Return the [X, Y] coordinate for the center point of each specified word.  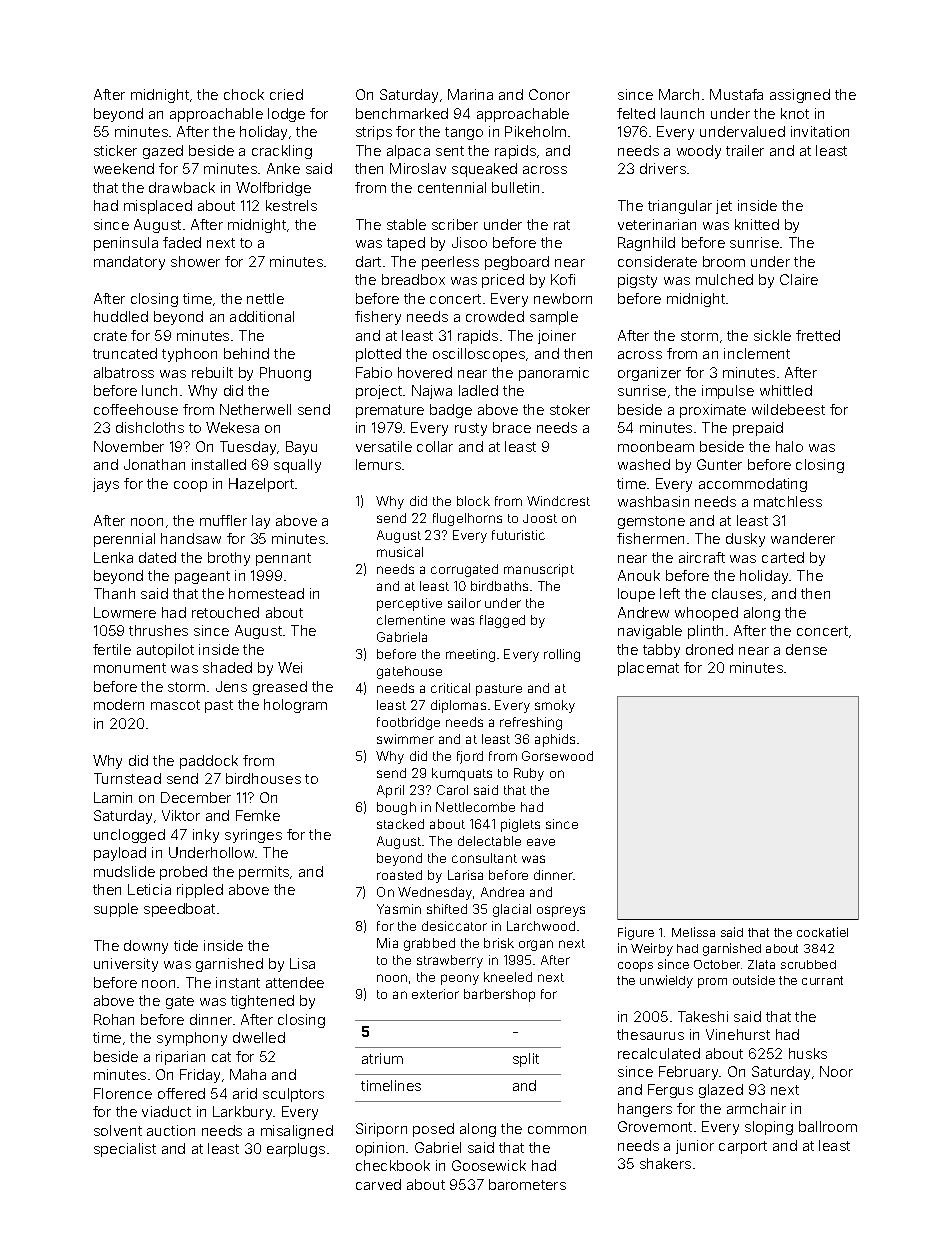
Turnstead [127, 778]
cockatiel [822, 932]
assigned [800, 96]
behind [246, 353]
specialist [125, 1150]
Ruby [529, 774]
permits [264, 873]
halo [789, 446]
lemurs [378, 464]
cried [286, 94]
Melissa [693, 932]
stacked [400, 824]
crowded [495, 316]
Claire [799, 279]
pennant [283, 559]
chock [244, 94]
